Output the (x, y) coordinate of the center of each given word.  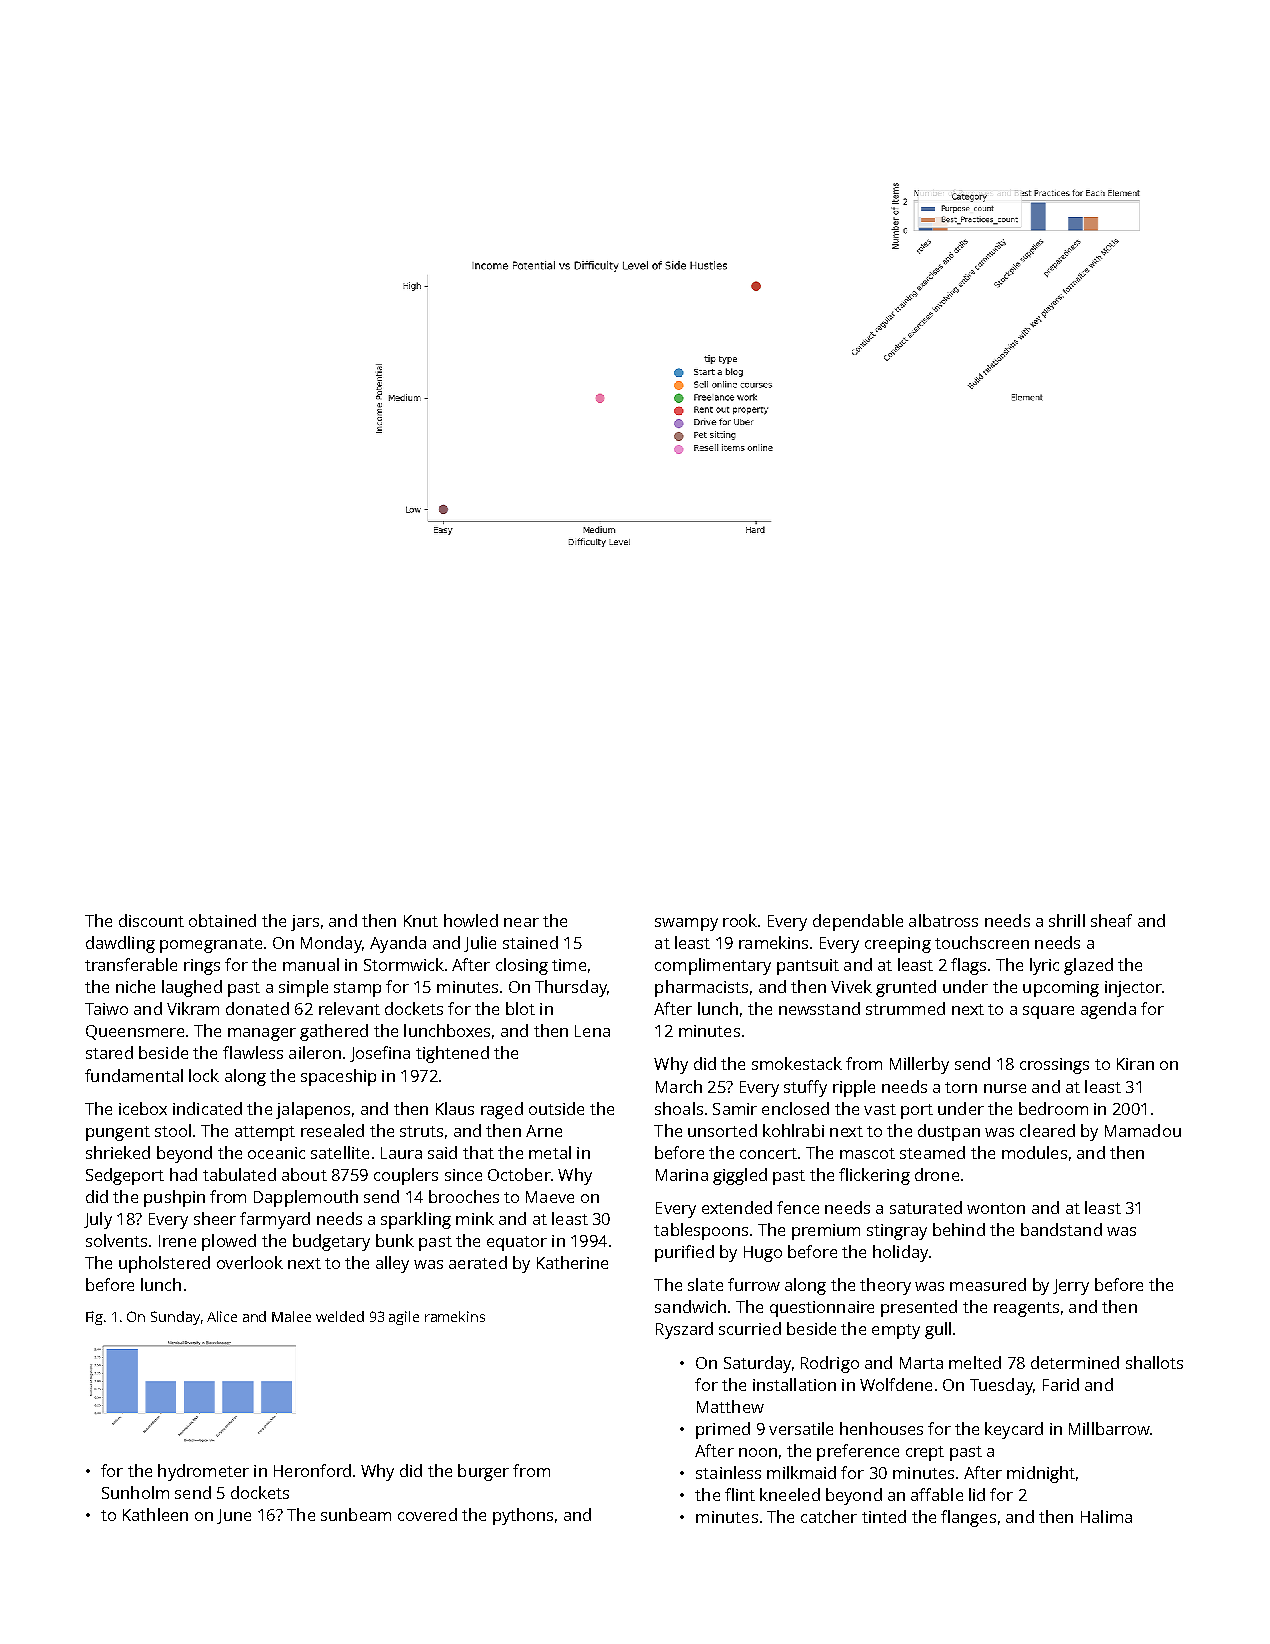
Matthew (730, 1406)
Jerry (1071, 1287)
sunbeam (356, 1514)
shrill (1067, 920)
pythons (523, 1516)
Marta (921, 1363)
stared (109, 1052)
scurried (750, 1328)
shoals (679, 1108)
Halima (1106, 1516)
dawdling (120, 944)
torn (961, 1087)
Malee (291, 1316)
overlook (250, 1262)
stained (530, 942)
